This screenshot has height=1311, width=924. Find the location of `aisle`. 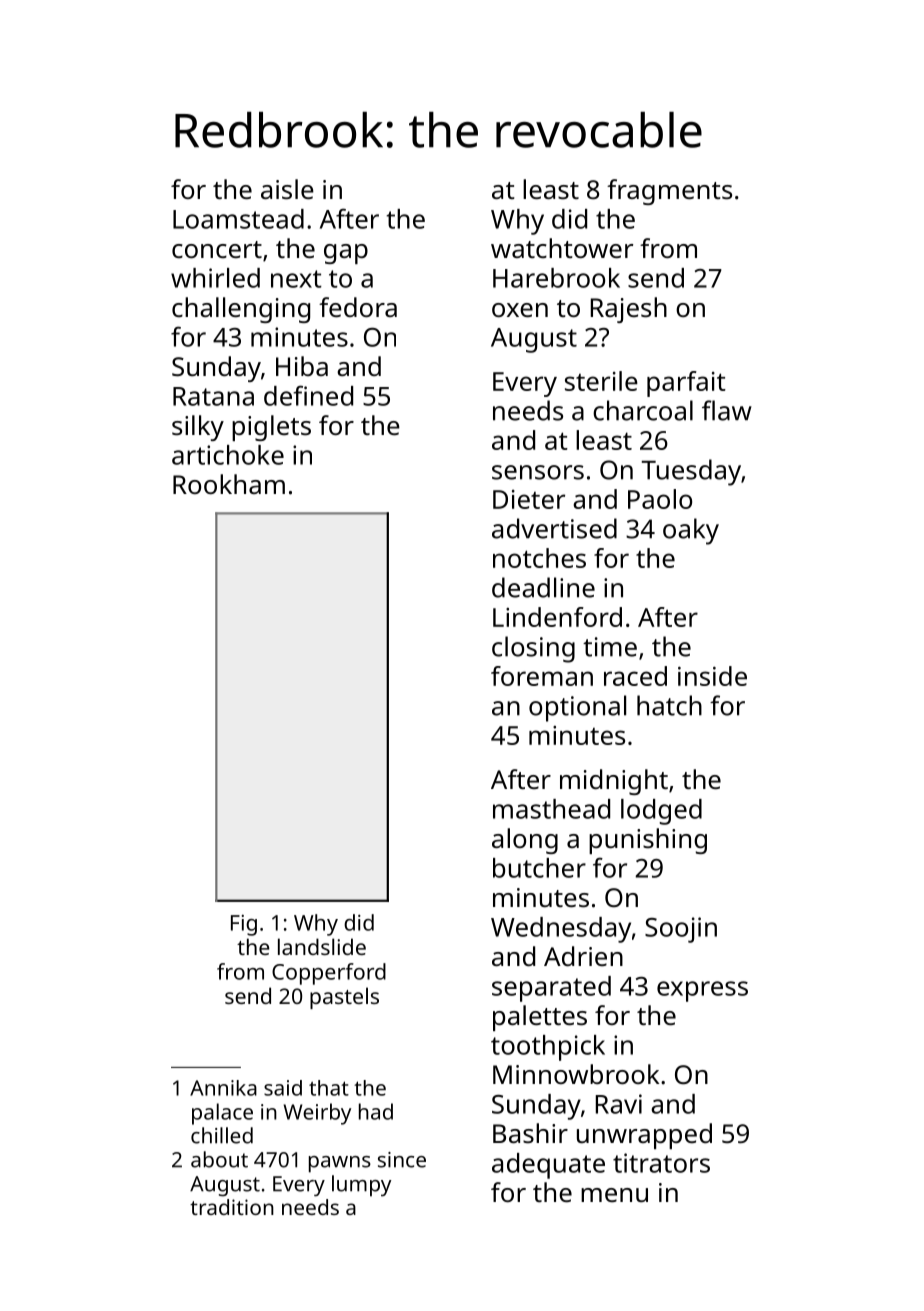

aisle is located at coordinates (287, 189).
